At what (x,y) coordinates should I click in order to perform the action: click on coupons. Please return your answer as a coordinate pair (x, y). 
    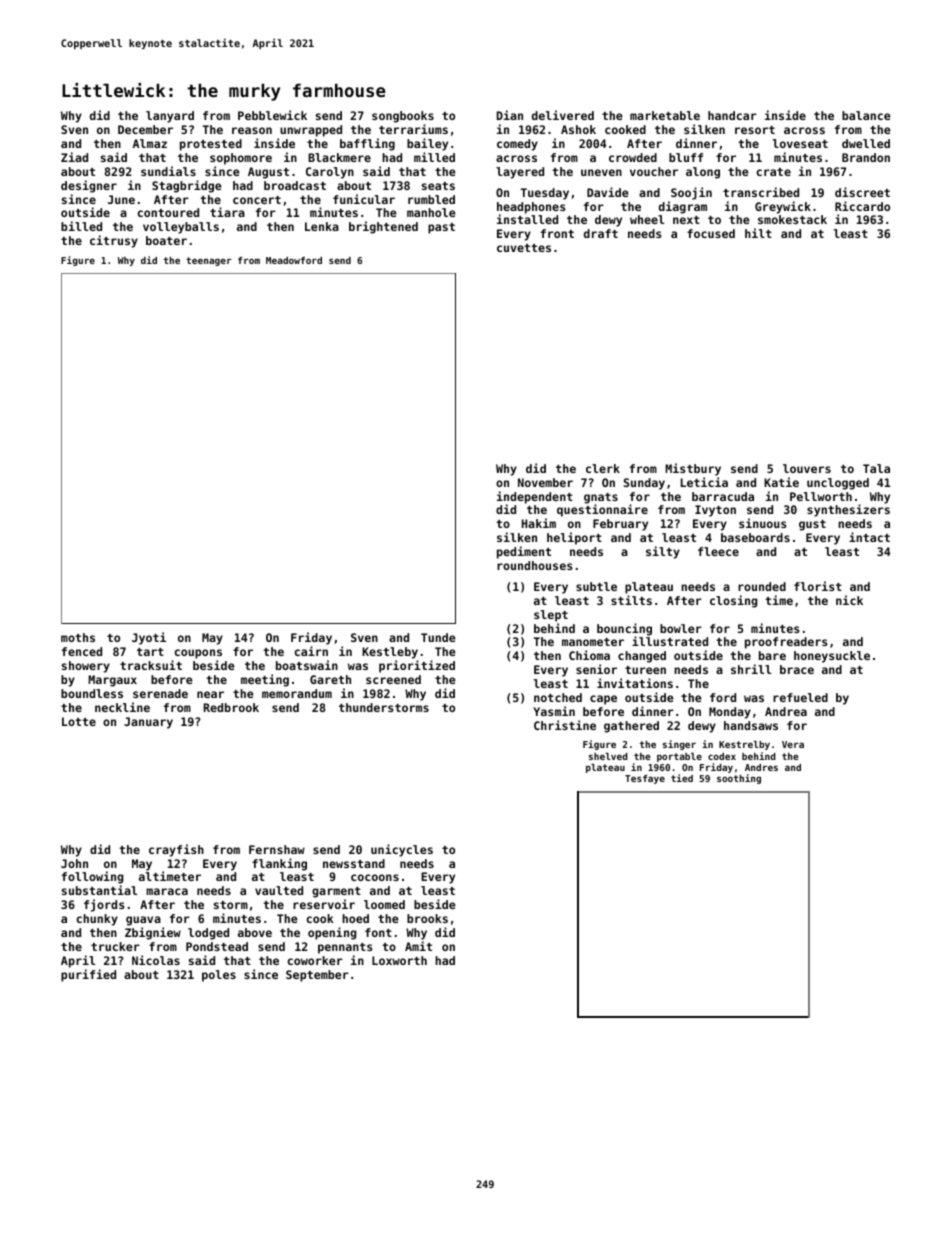
    Looking at the image, I should click on (198, 654).
